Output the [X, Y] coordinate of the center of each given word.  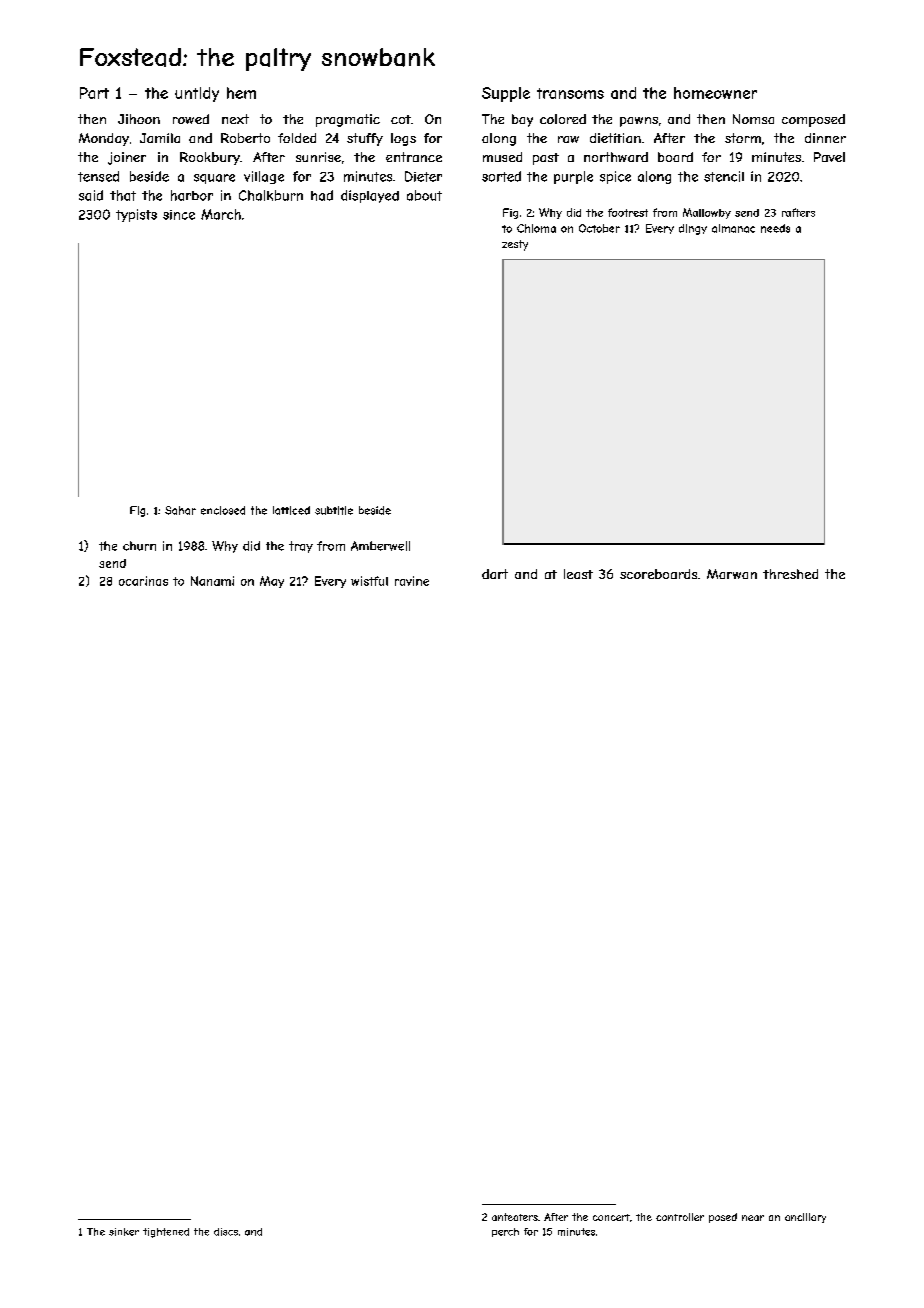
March [221, 214]
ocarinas [143, 581]
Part [94, 93]
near [753, 1218]
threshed [790, 574]
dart [495, 574]
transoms [570, 93]
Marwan [732, 574]
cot [401, 119]
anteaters [515, 1217]
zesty [515, 245]
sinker [124, 1232]
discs [226, 1232]
